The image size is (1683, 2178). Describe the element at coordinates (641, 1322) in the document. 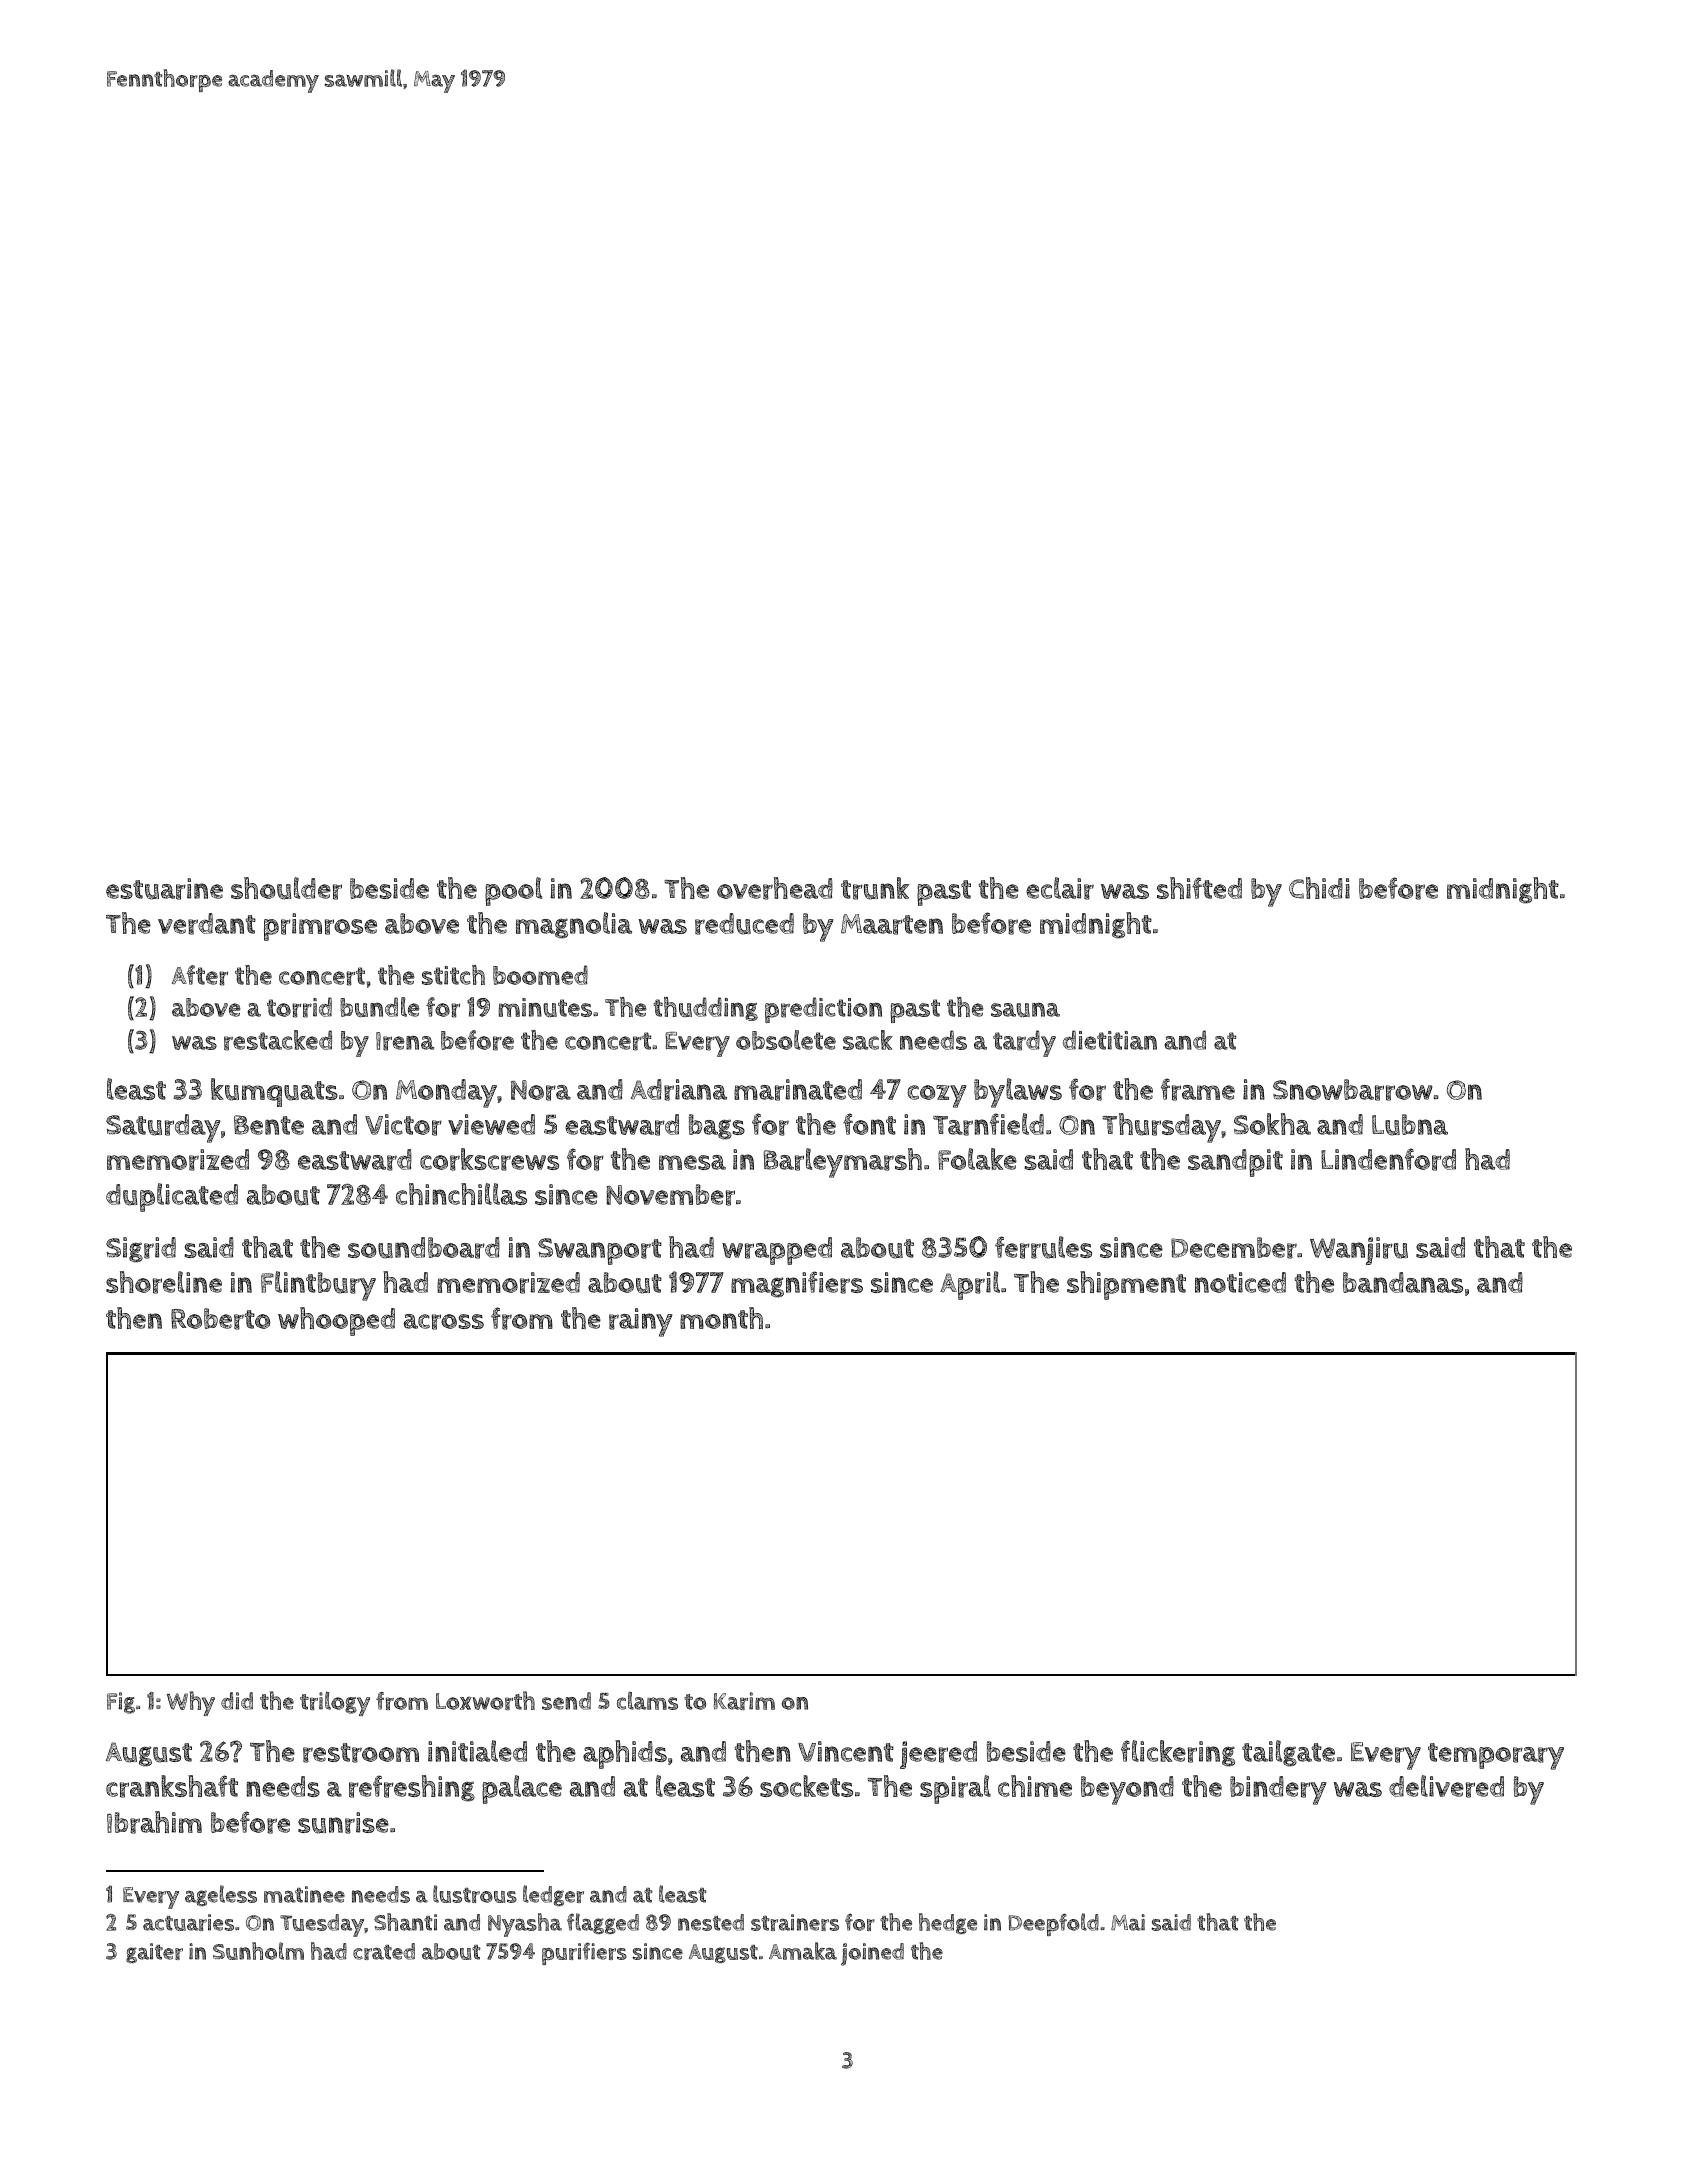

I see `rainy` at that location.
